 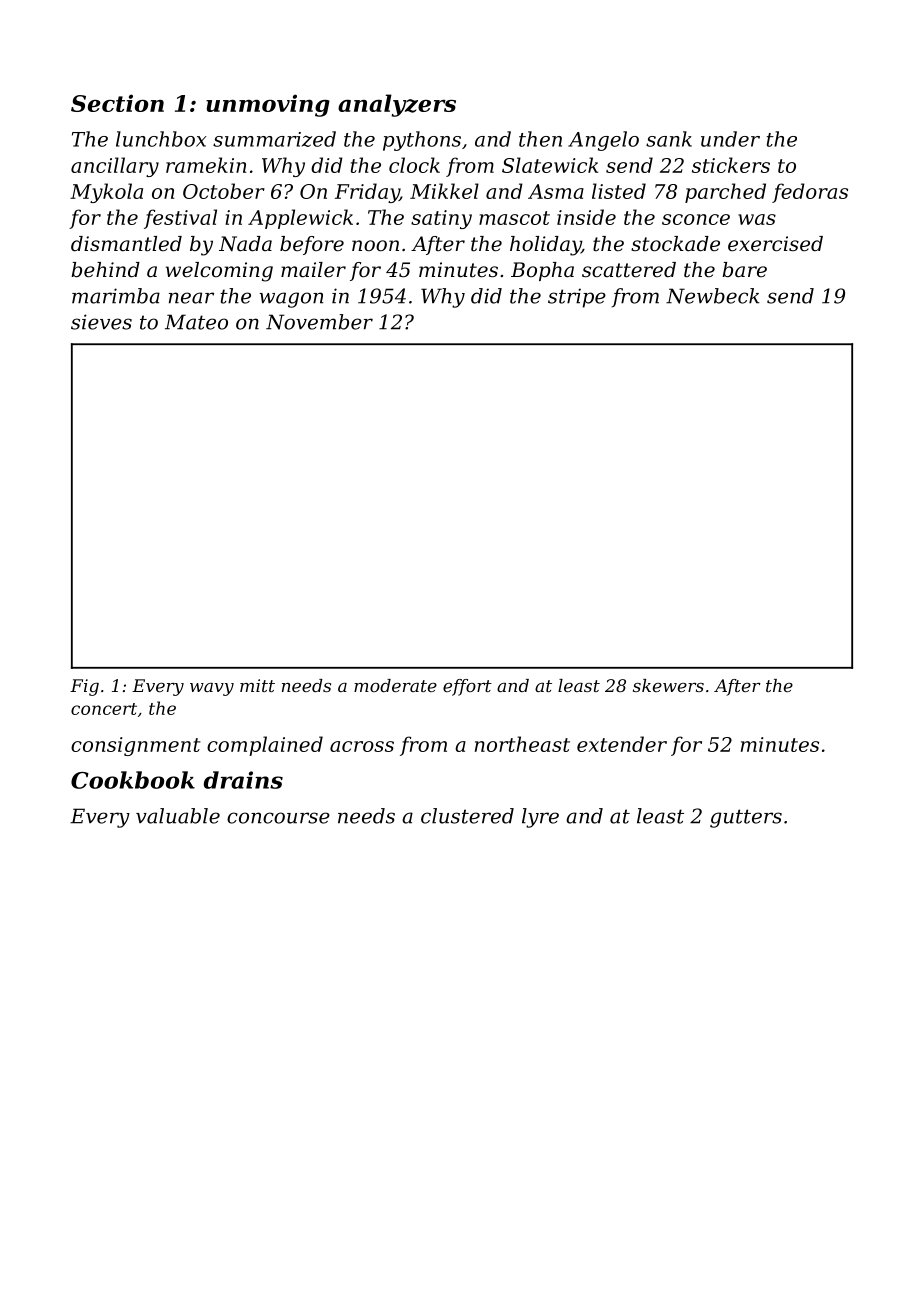 What do you see at coordinates (101, 322) in the screenshot?
I see `sieves` at bounding box center [101, 322].
